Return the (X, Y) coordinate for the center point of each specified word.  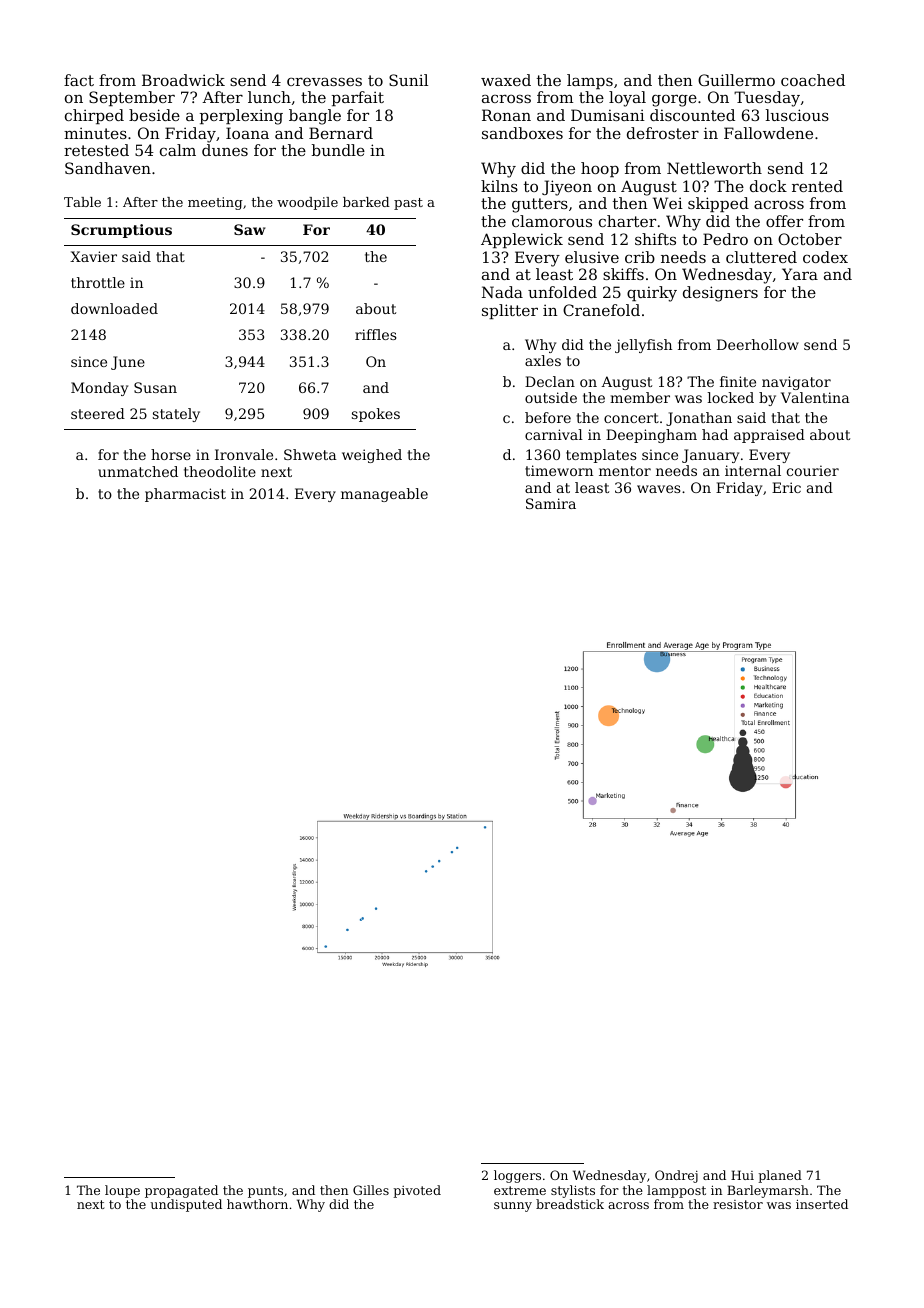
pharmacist (185, 495)
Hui (742, 1175)
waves (659, 489)
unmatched (138, 471)
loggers (517, 1176)
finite (738, 381)
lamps (590, 81)
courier (813, 470)
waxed (506, 80)
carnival (554, 434)
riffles (376, 334)
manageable (384, 495)
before (548, 417)
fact (79, 80)
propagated (181, 1191)
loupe (122, 1191)
